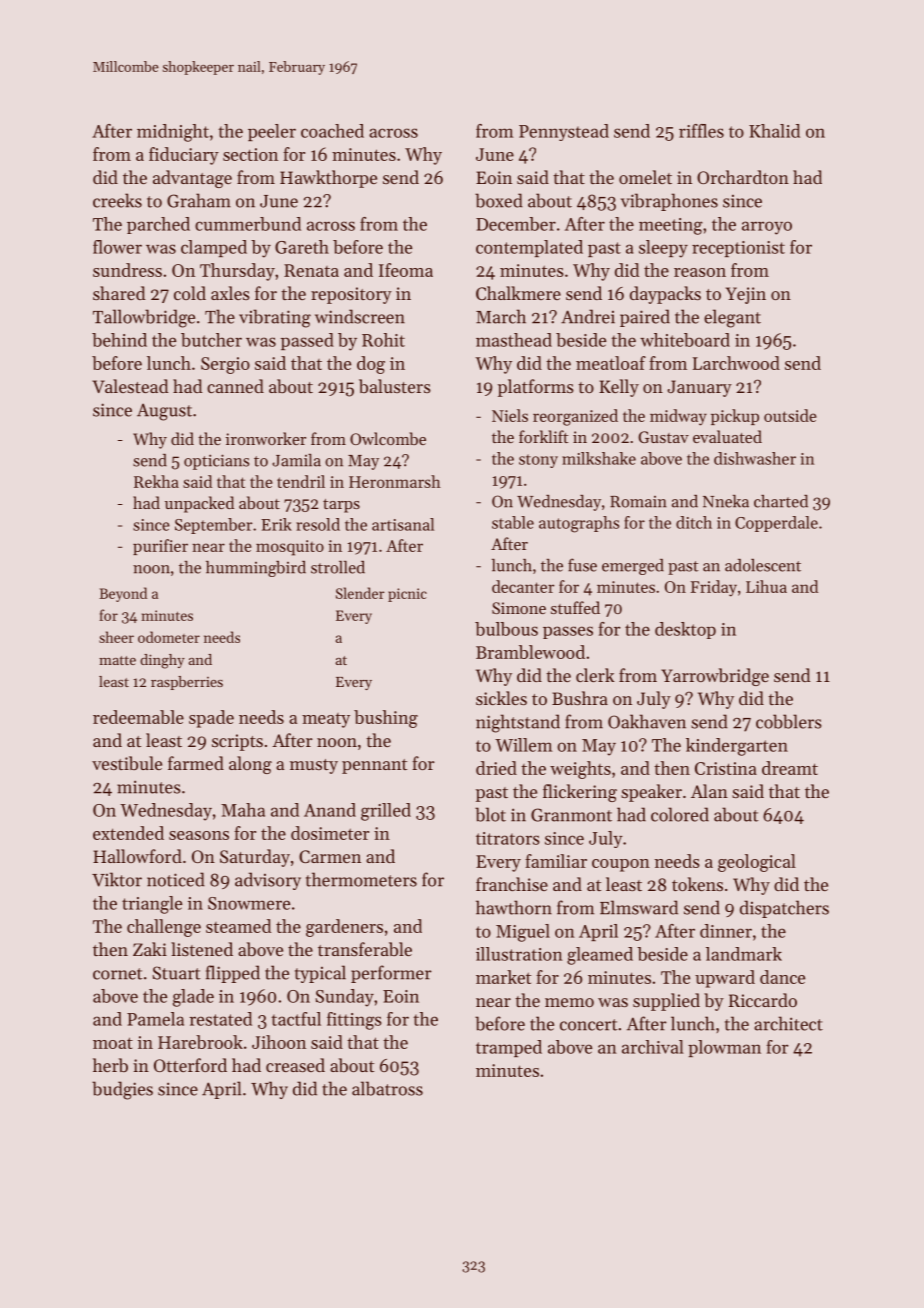  What do you see at coordinates (588, 316) in the document?
I see `Andrei` at bounding box center [588, 316].
